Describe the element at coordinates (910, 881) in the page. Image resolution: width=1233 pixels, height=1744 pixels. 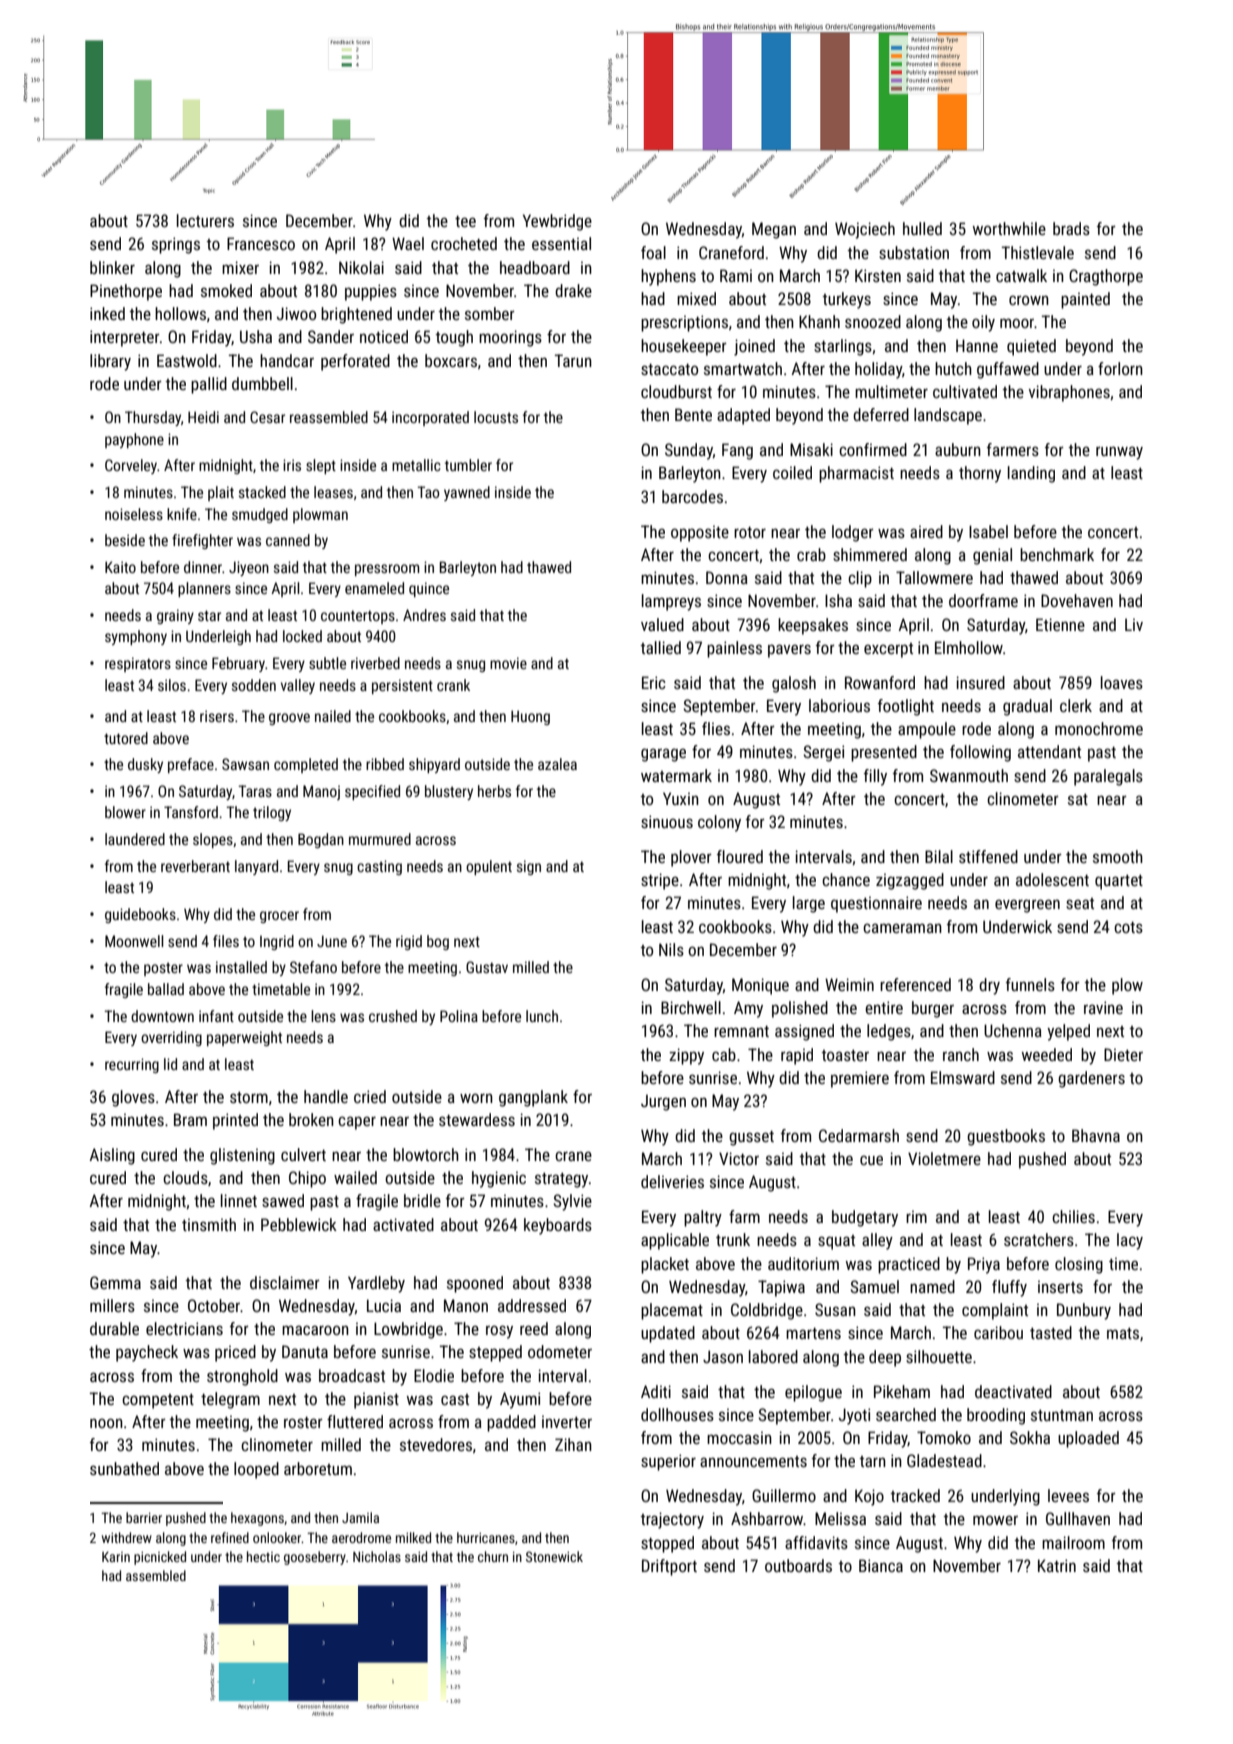
I see `zigzagged` at that location.
